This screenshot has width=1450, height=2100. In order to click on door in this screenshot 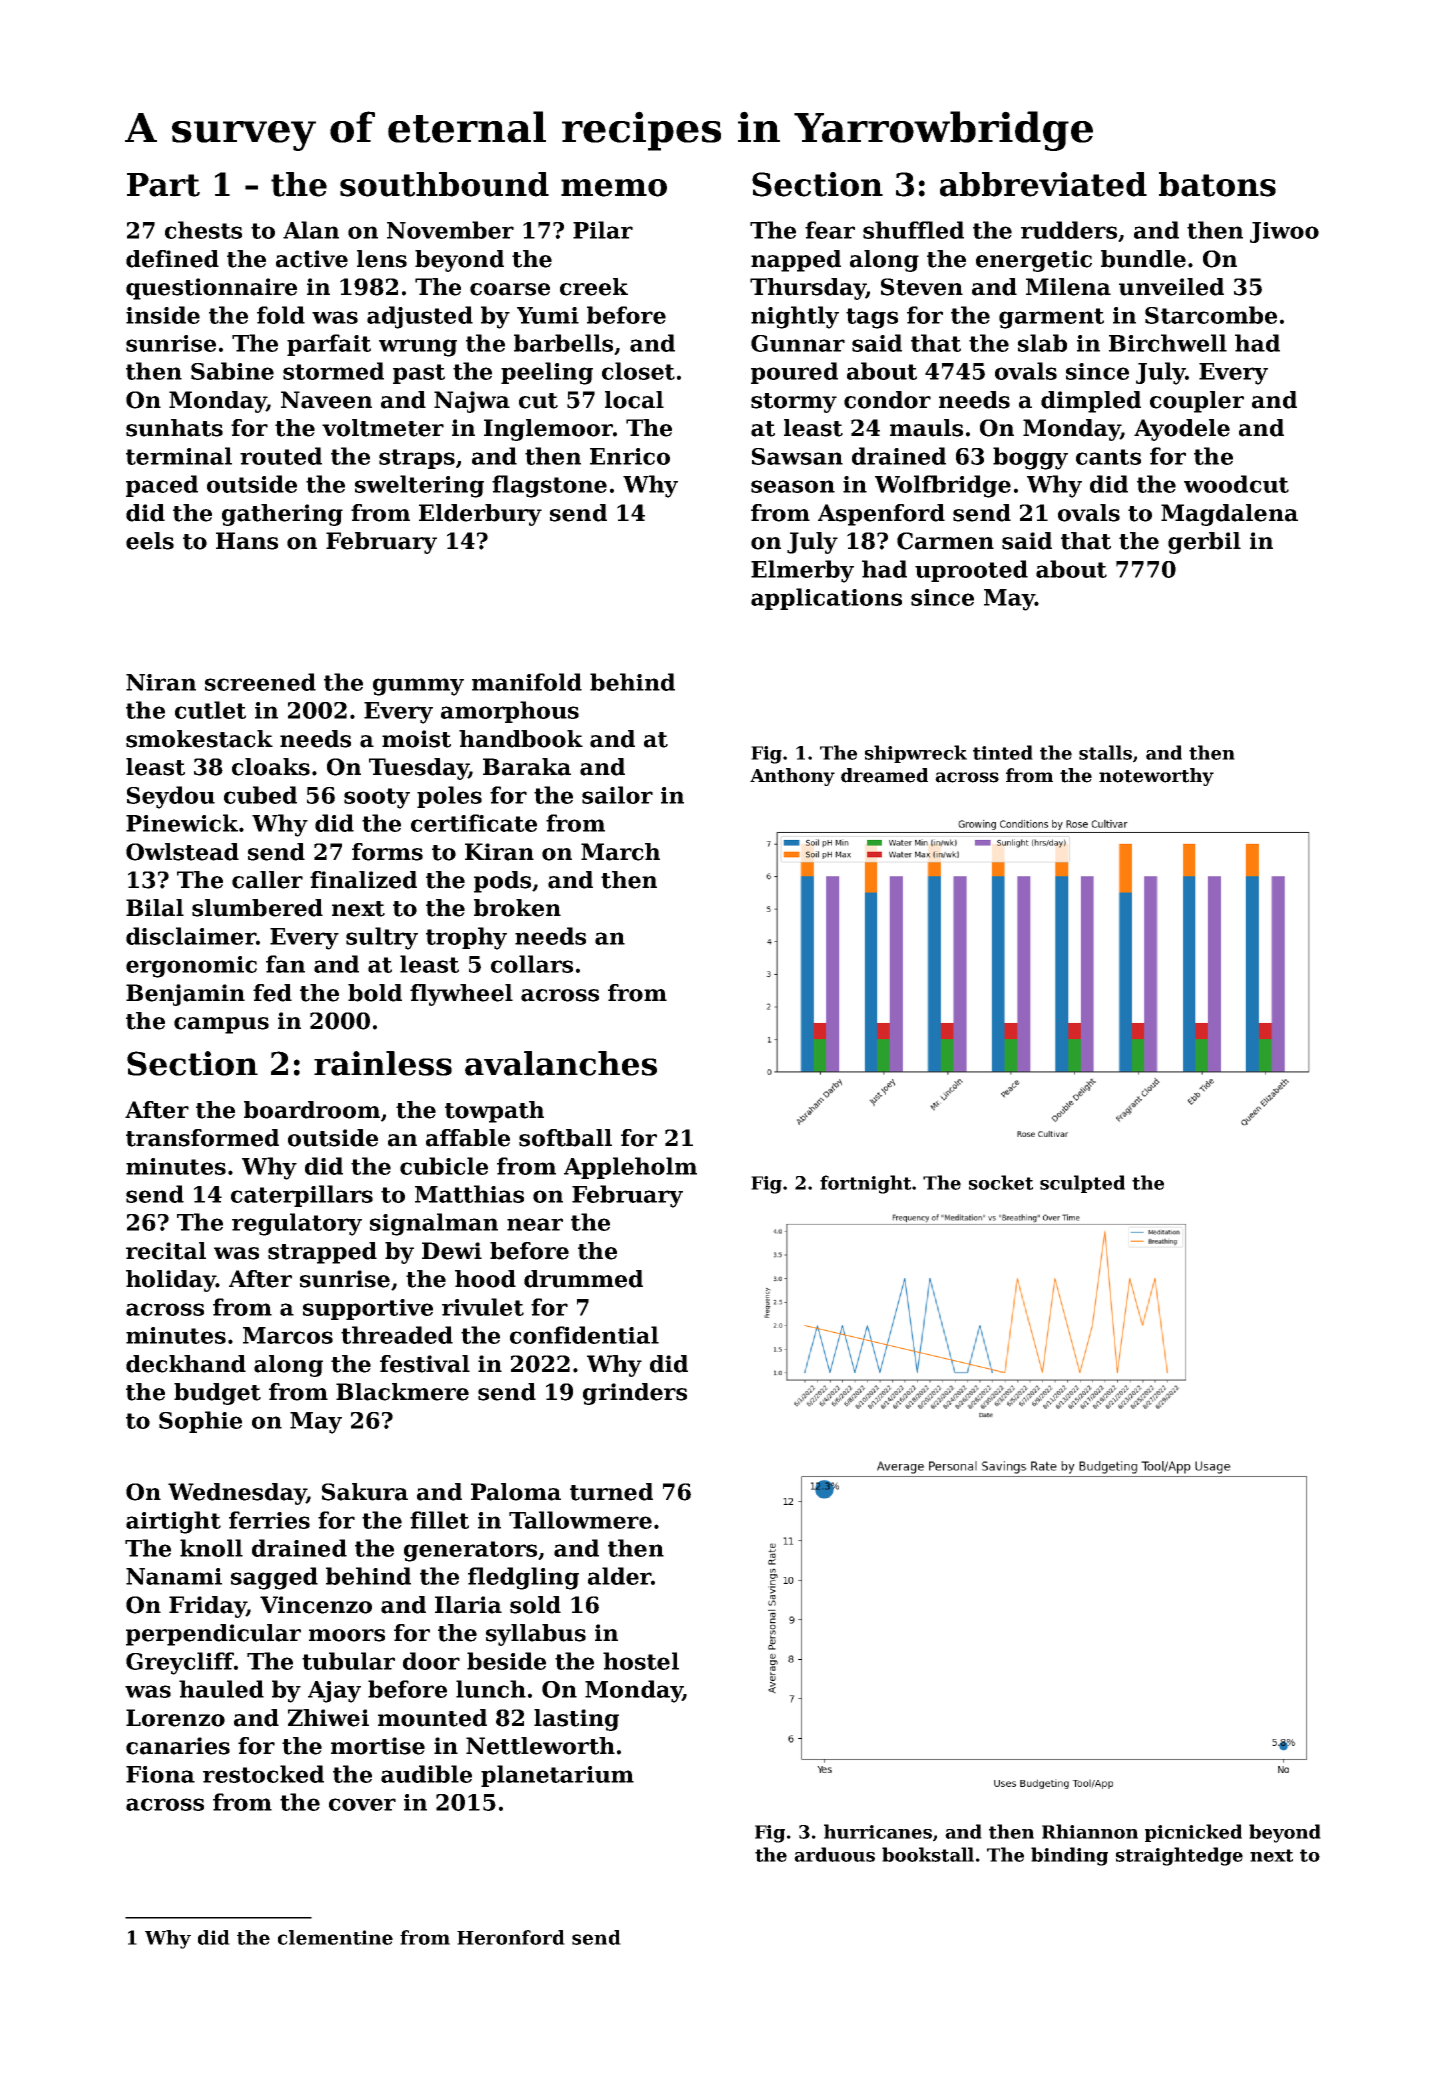, I will do `click(431, 1661)`.
